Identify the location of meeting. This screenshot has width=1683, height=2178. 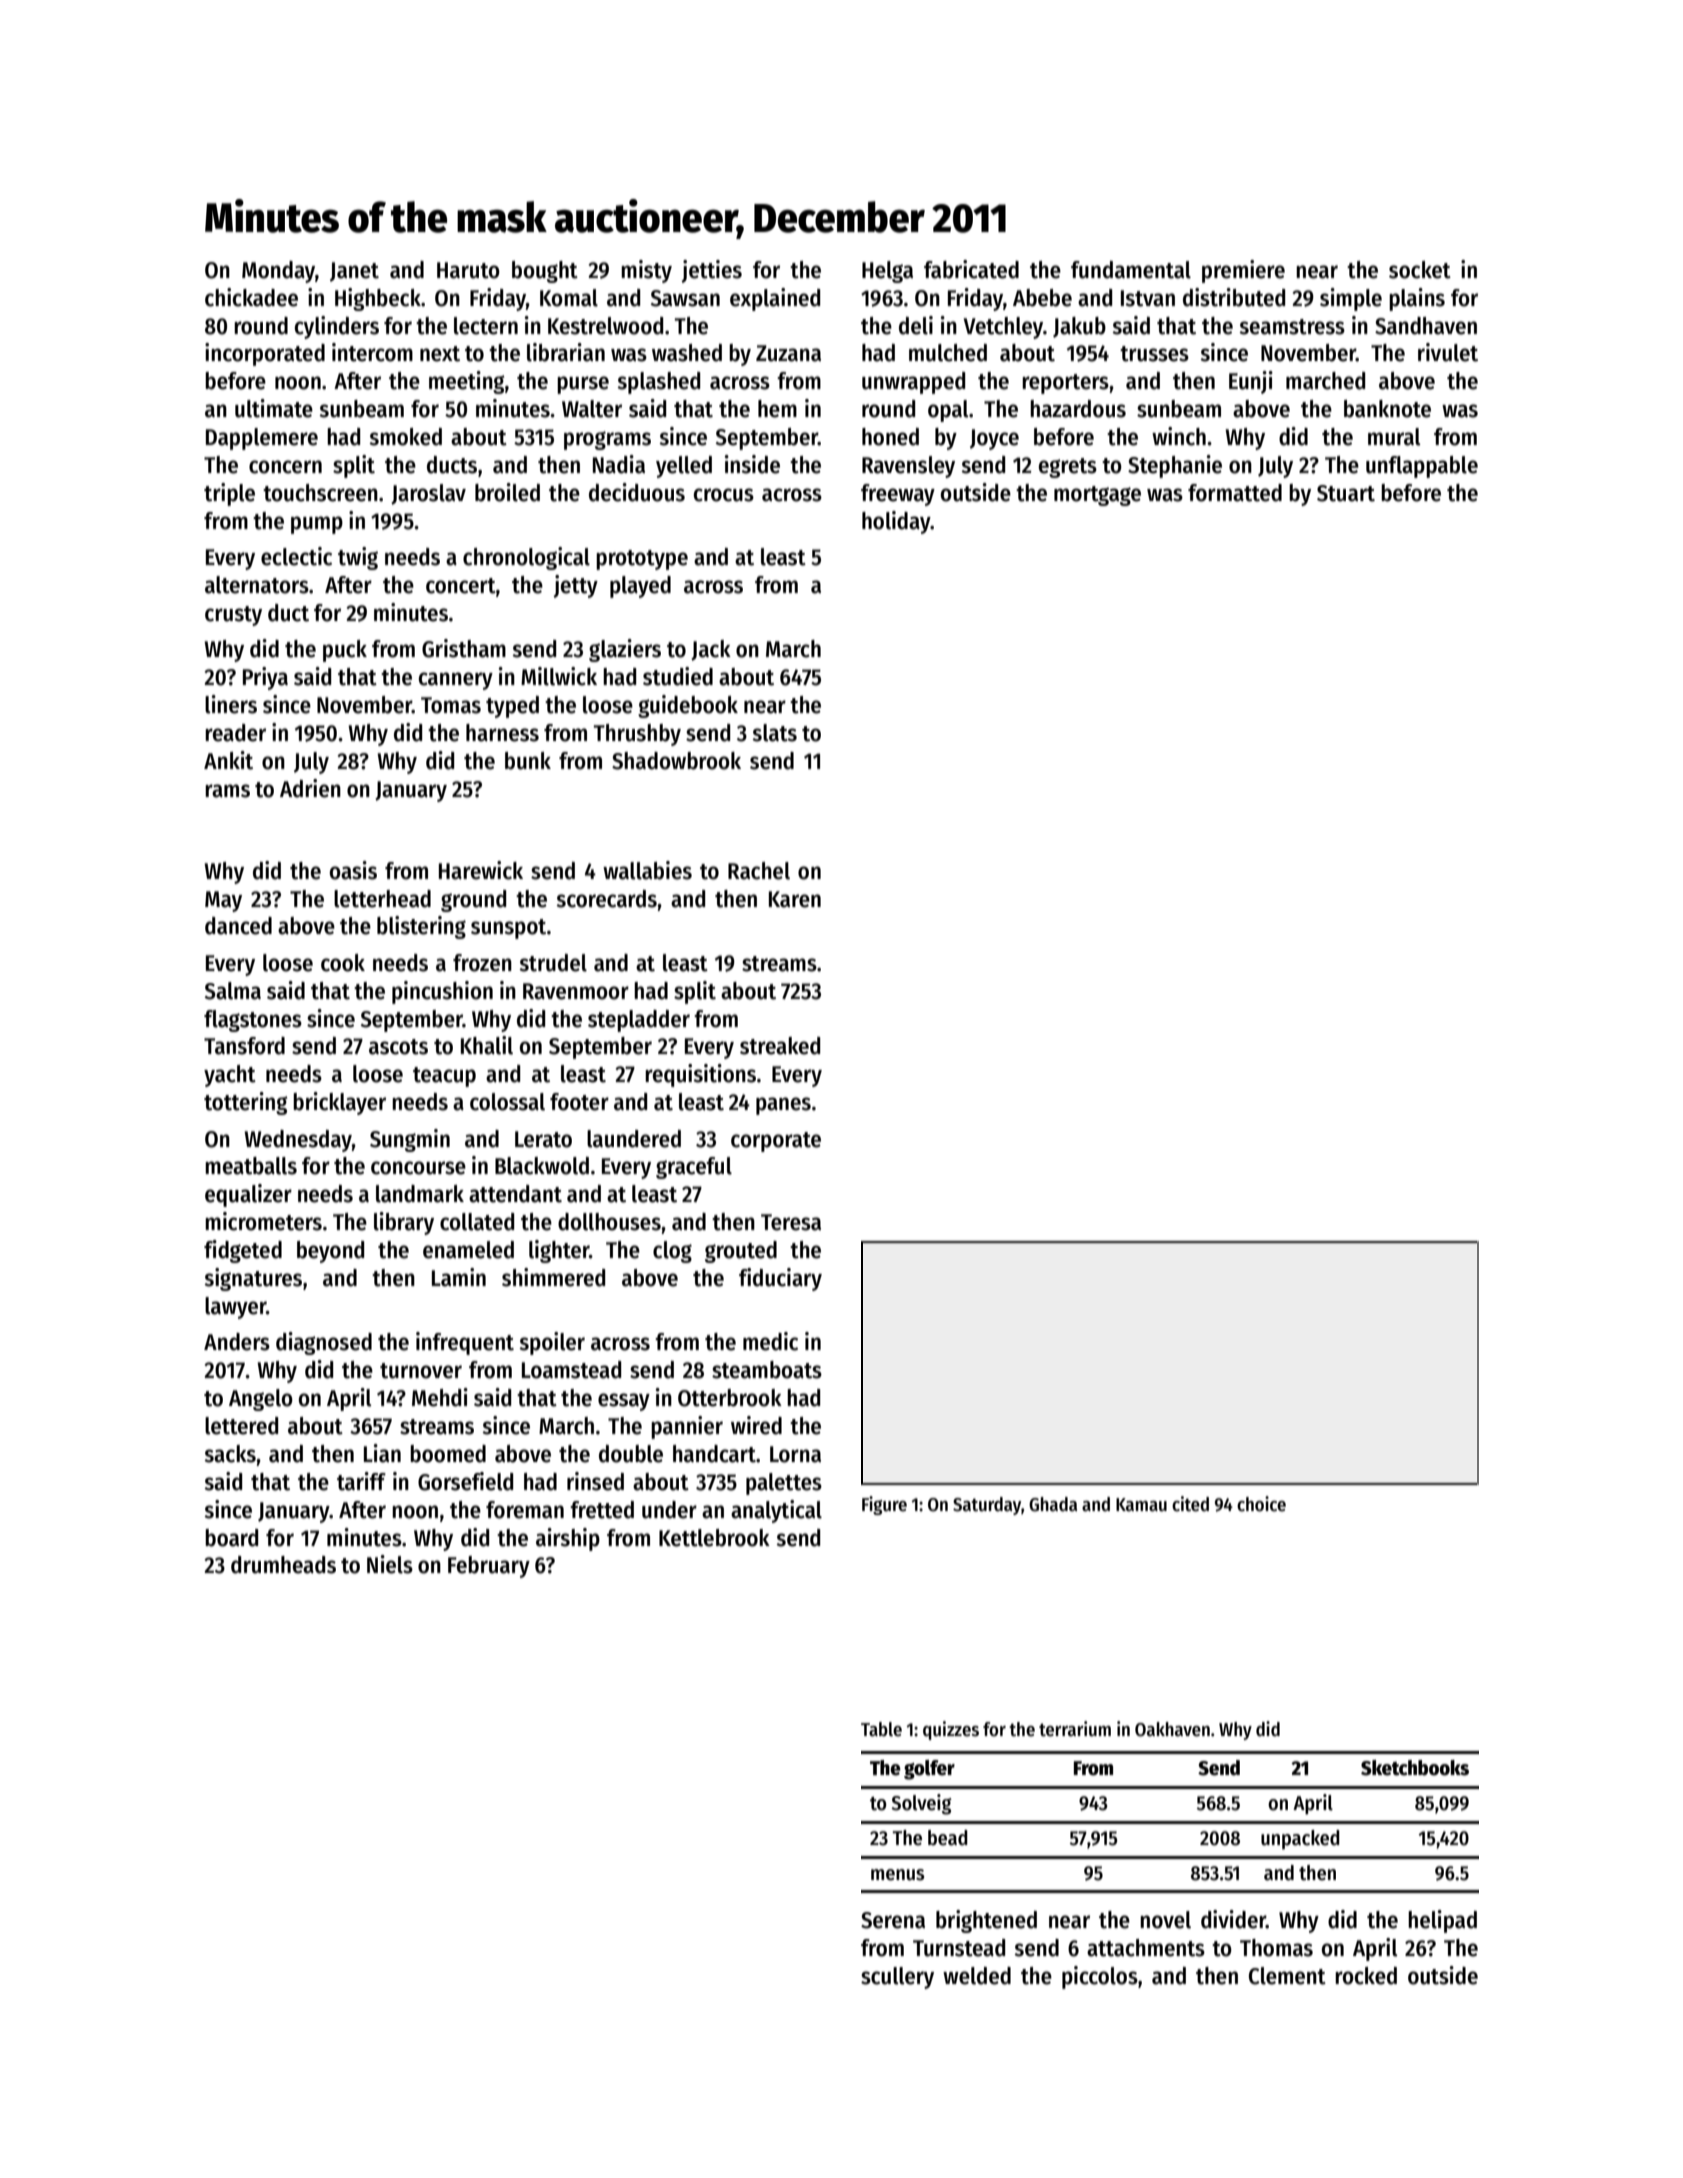
(466, 382).
